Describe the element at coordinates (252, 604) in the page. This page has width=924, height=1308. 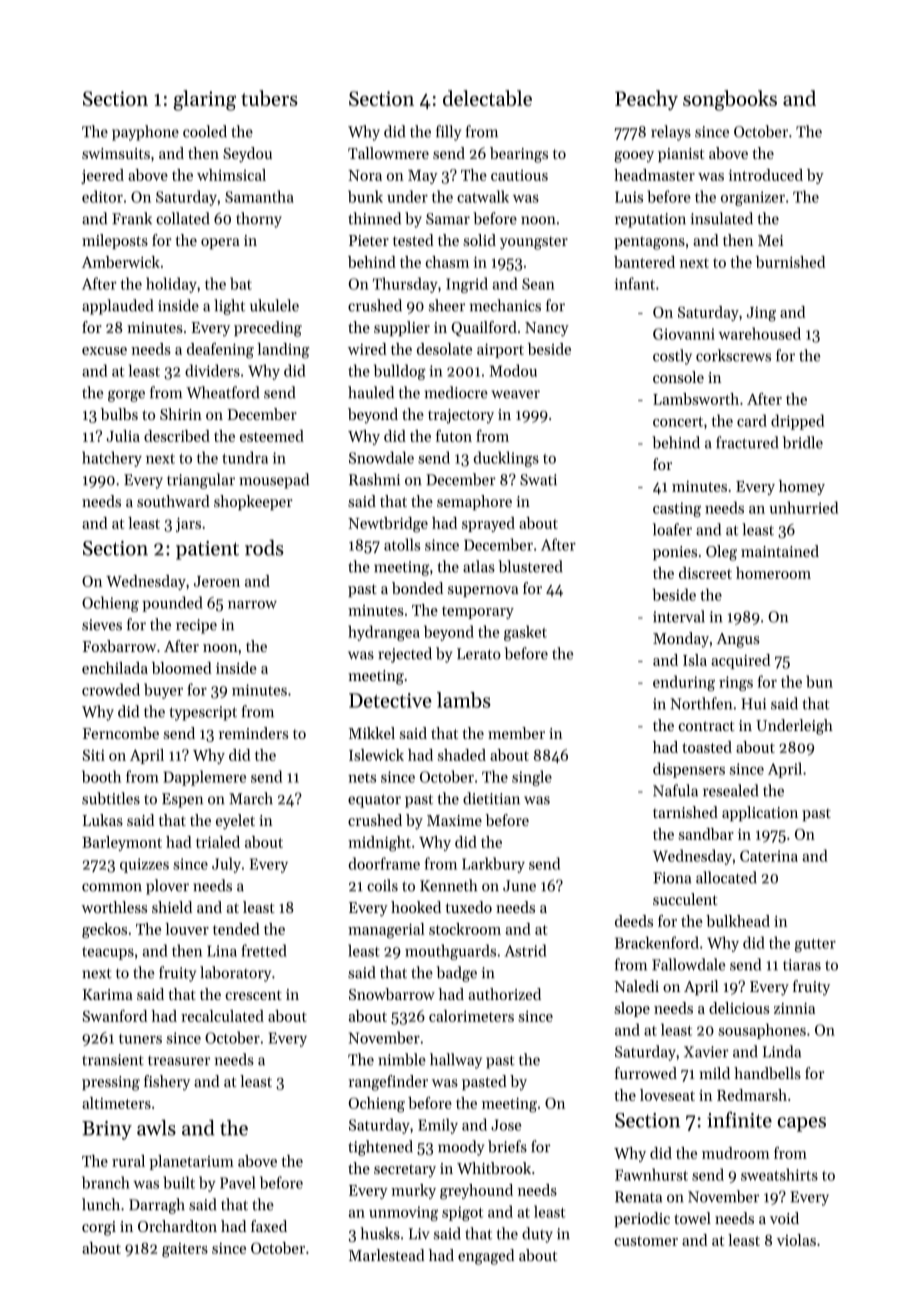
I see `narrow` at that location.
